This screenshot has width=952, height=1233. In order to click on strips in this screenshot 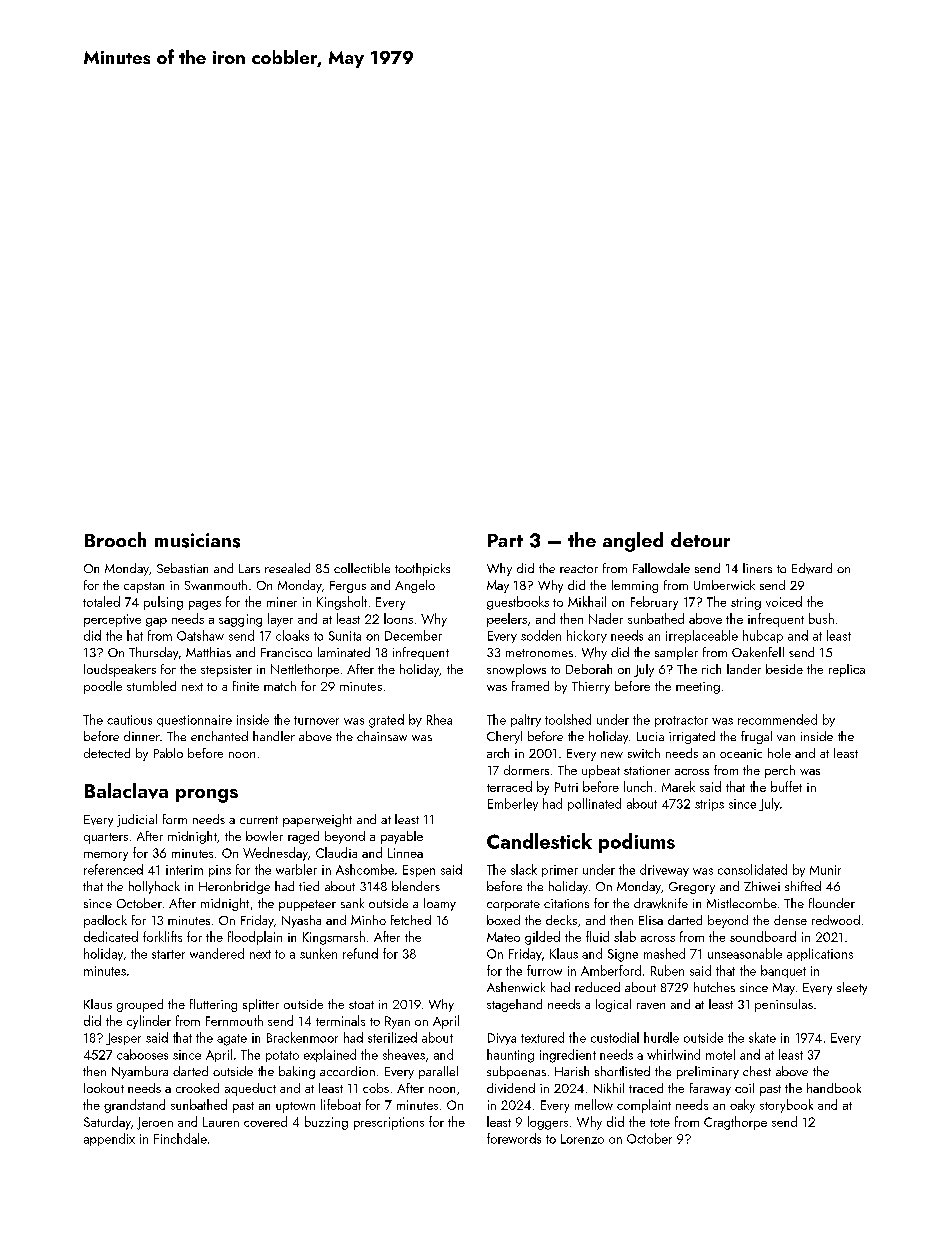, I will do `click(709, 805)`.
